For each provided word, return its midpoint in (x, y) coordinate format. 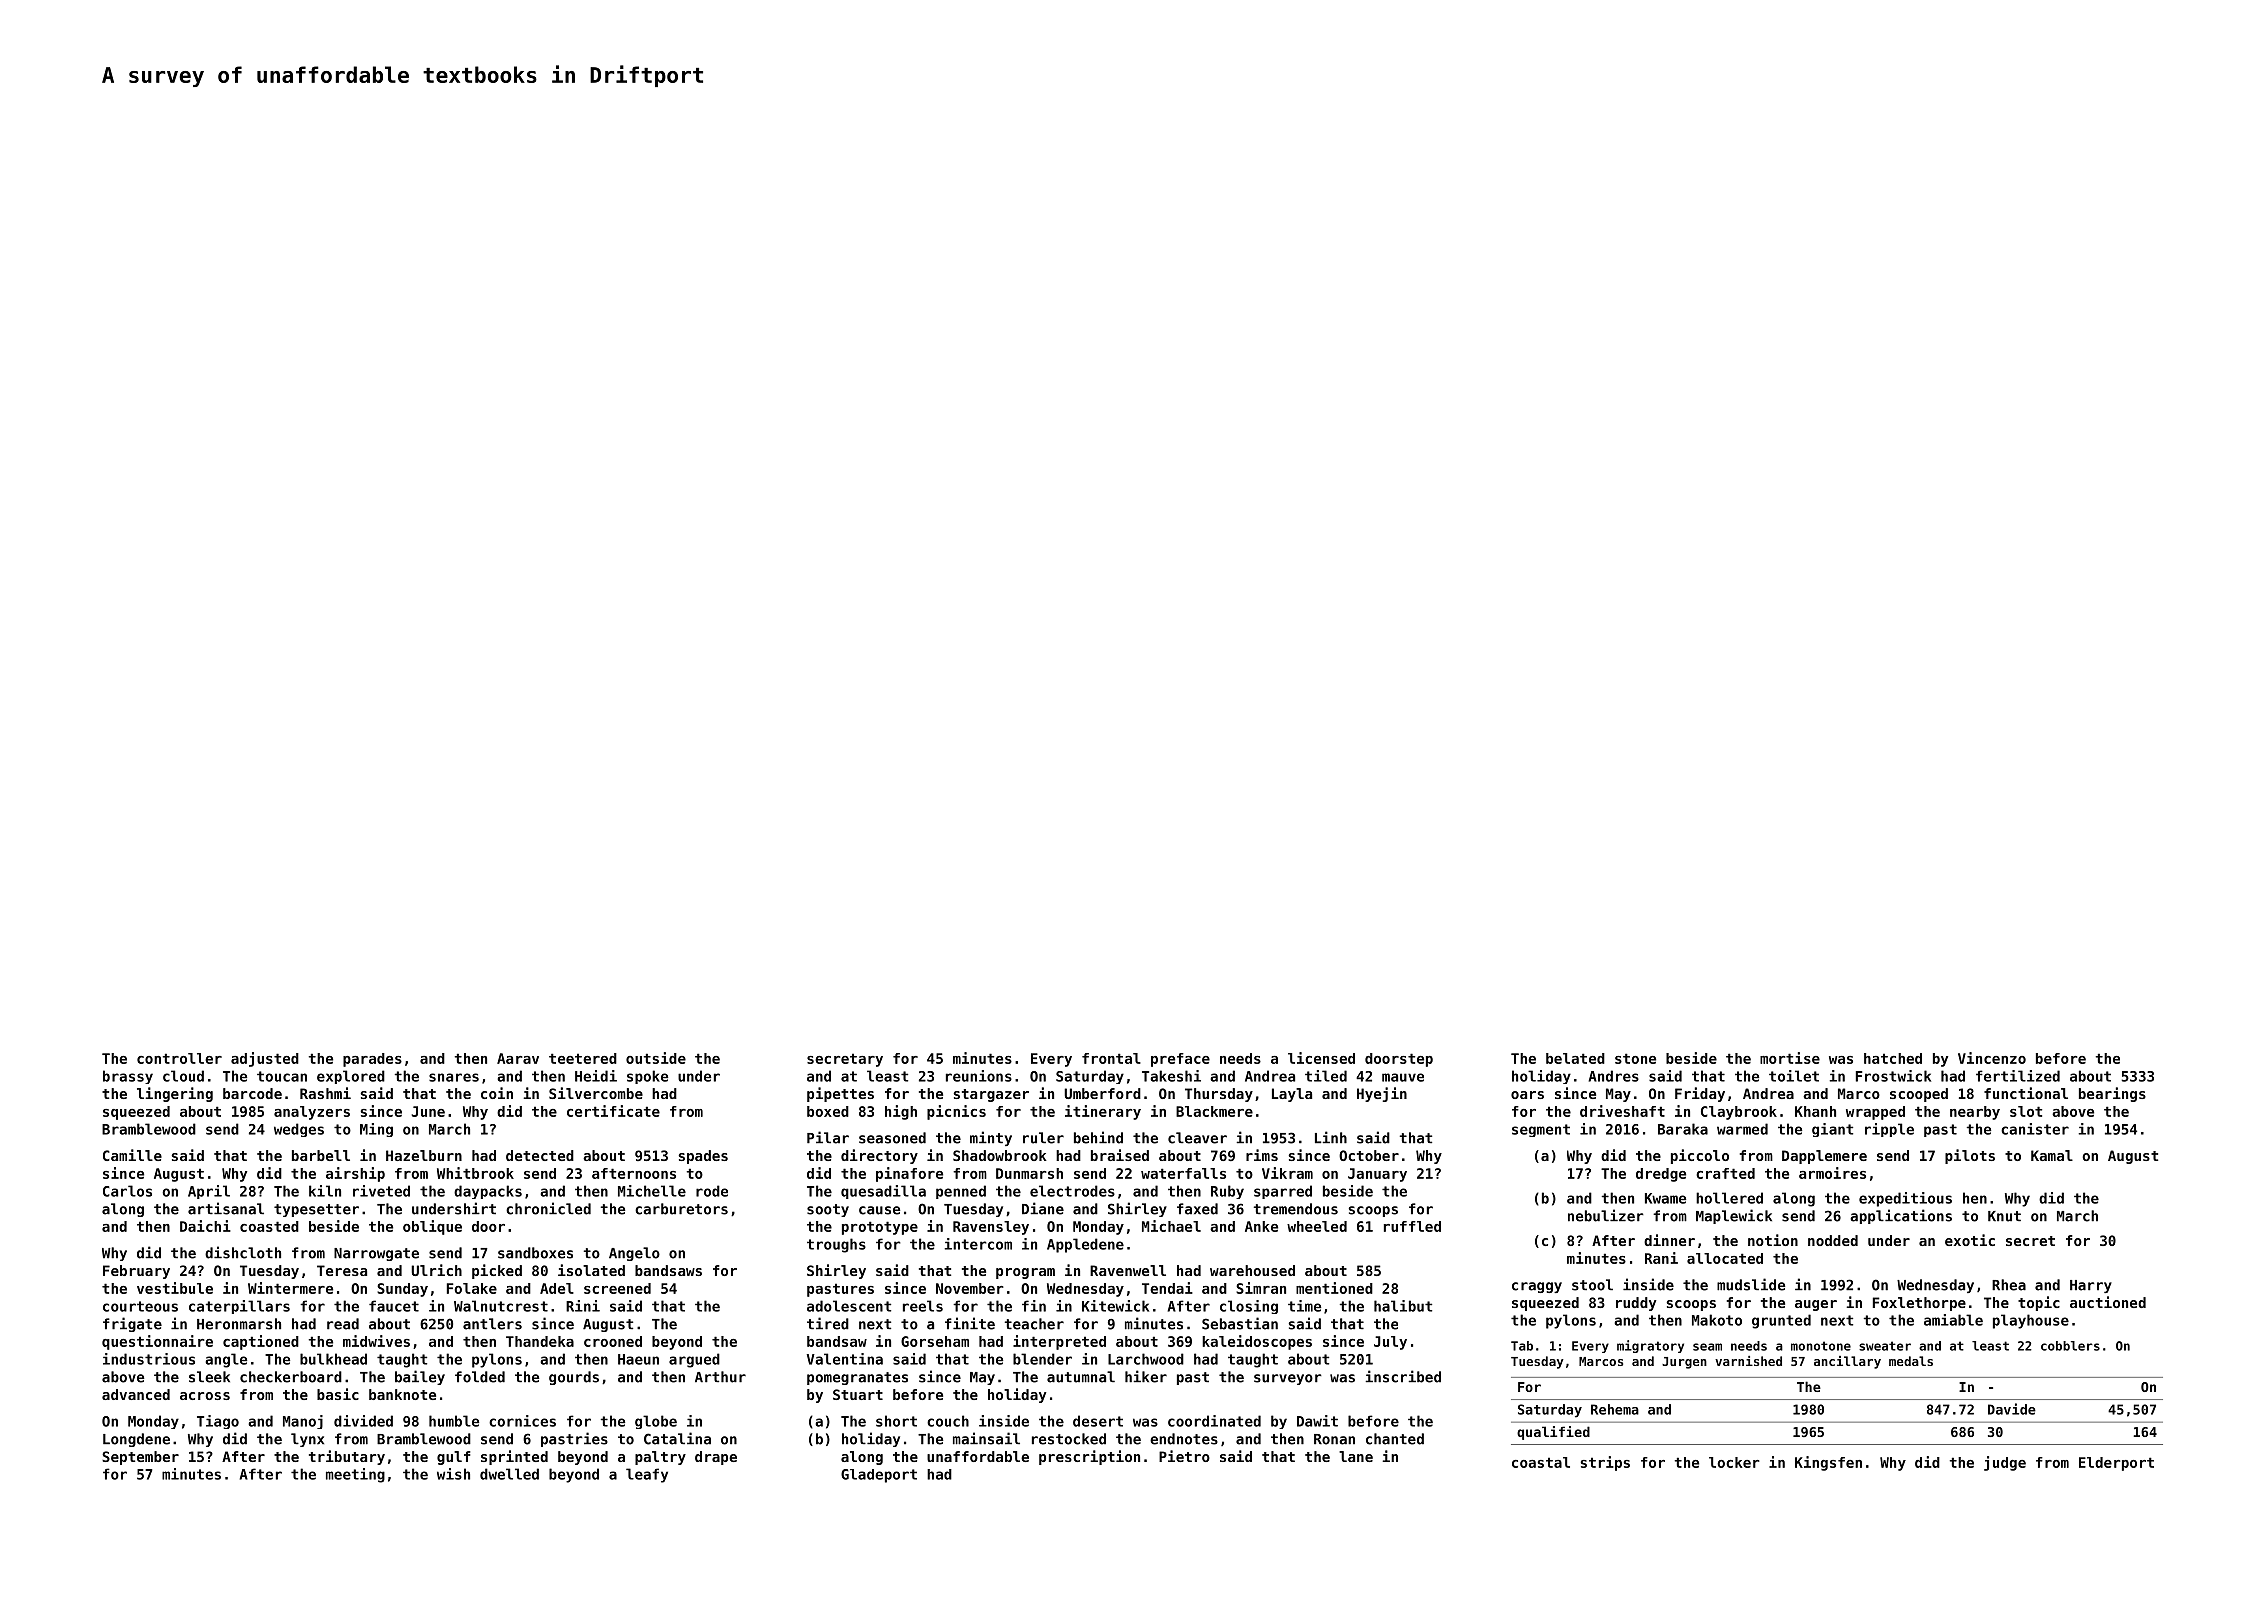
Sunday (402, 1290)
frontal (1111, 1058)
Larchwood (1146, 1359)
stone (1635, 1058)
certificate (613, 1111)
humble (454, 1421)
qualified (1553, 1433)
